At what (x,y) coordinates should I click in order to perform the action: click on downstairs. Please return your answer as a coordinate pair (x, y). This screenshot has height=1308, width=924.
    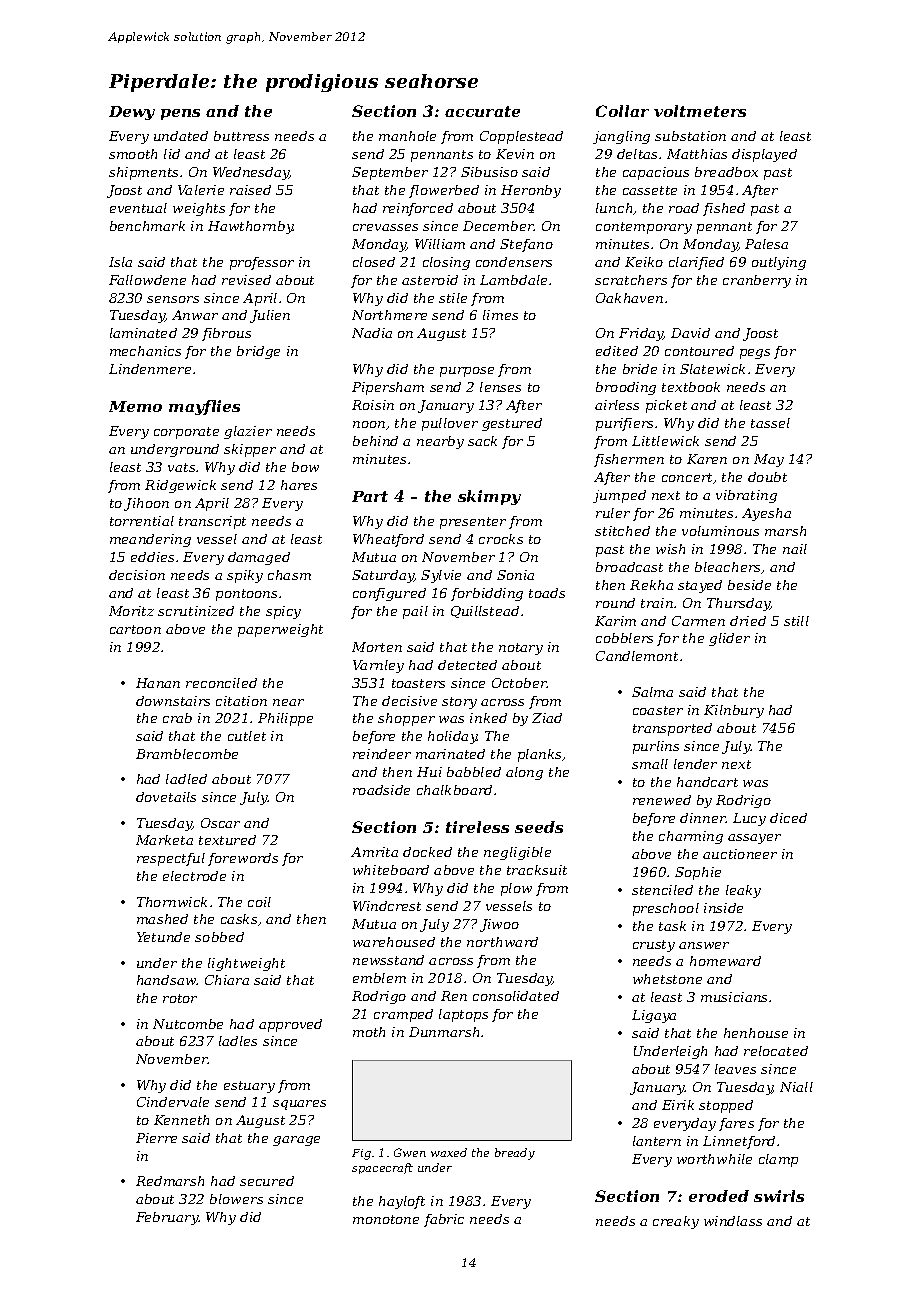
    Looking at the image, I should click on (173, 701).
